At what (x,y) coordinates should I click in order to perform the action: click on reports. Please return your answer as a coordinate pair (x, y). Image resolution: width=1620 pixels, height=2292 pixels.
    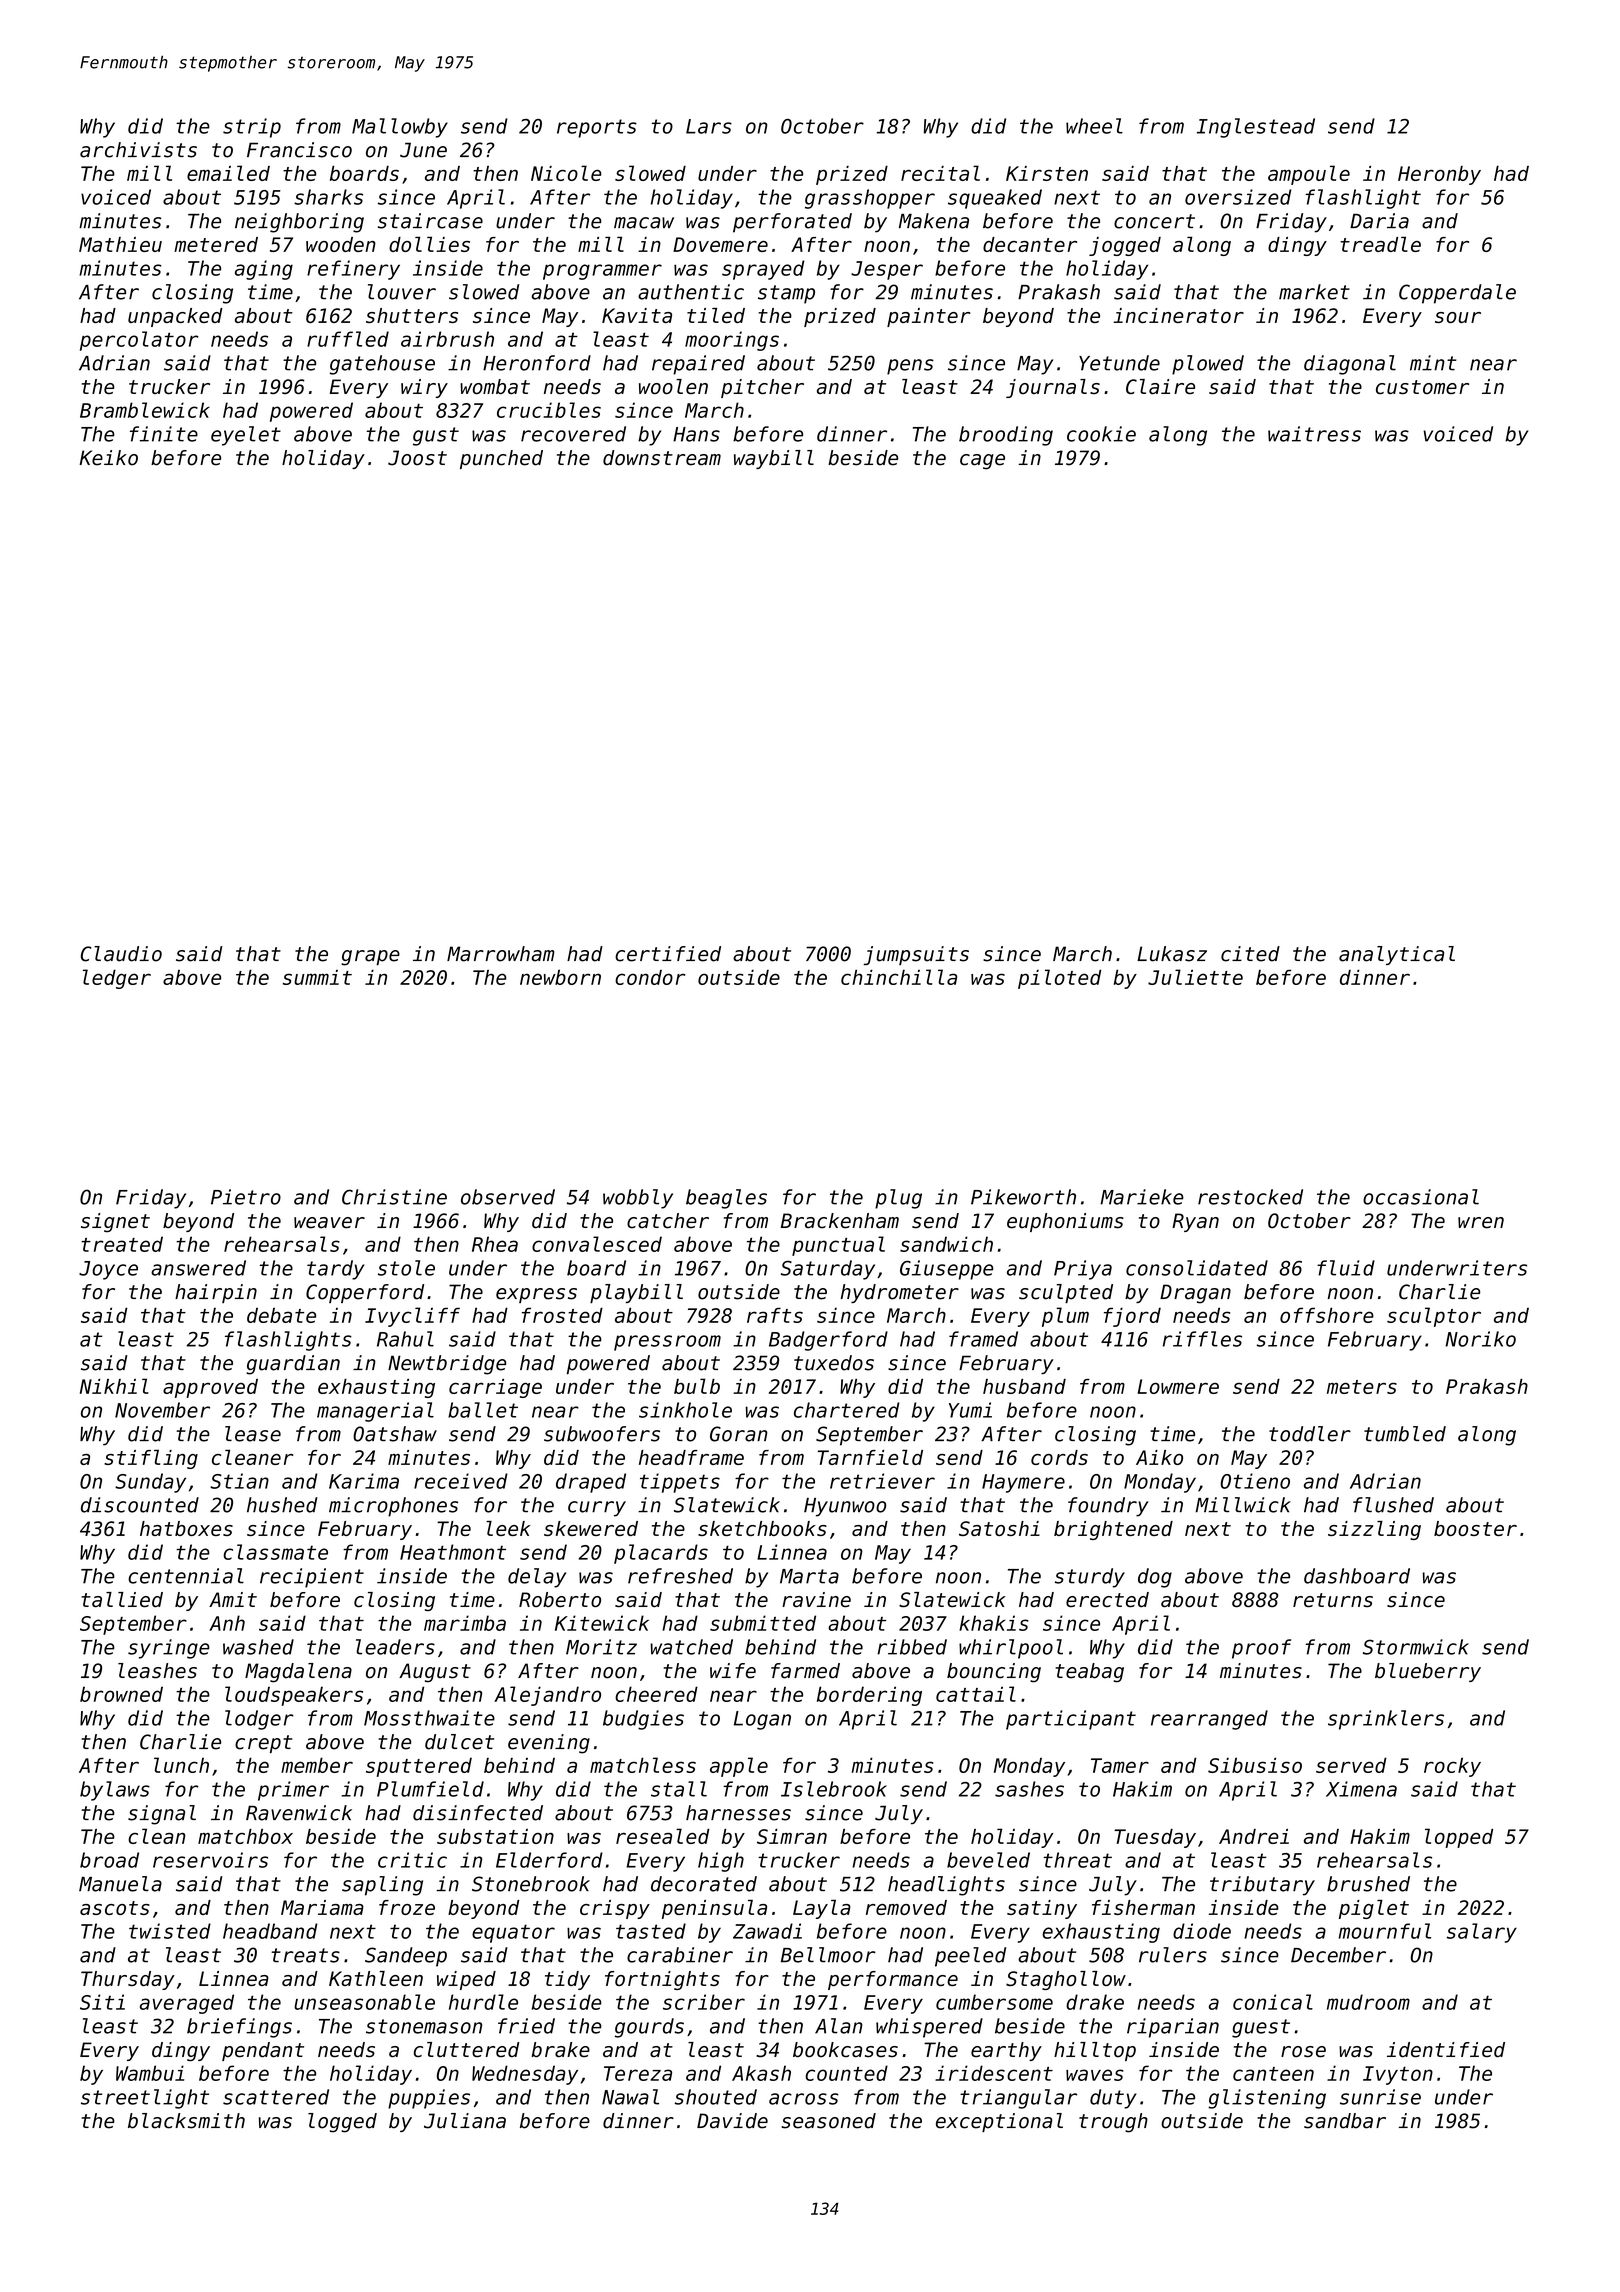
    Looking at the image, I should click on (597, 128).
